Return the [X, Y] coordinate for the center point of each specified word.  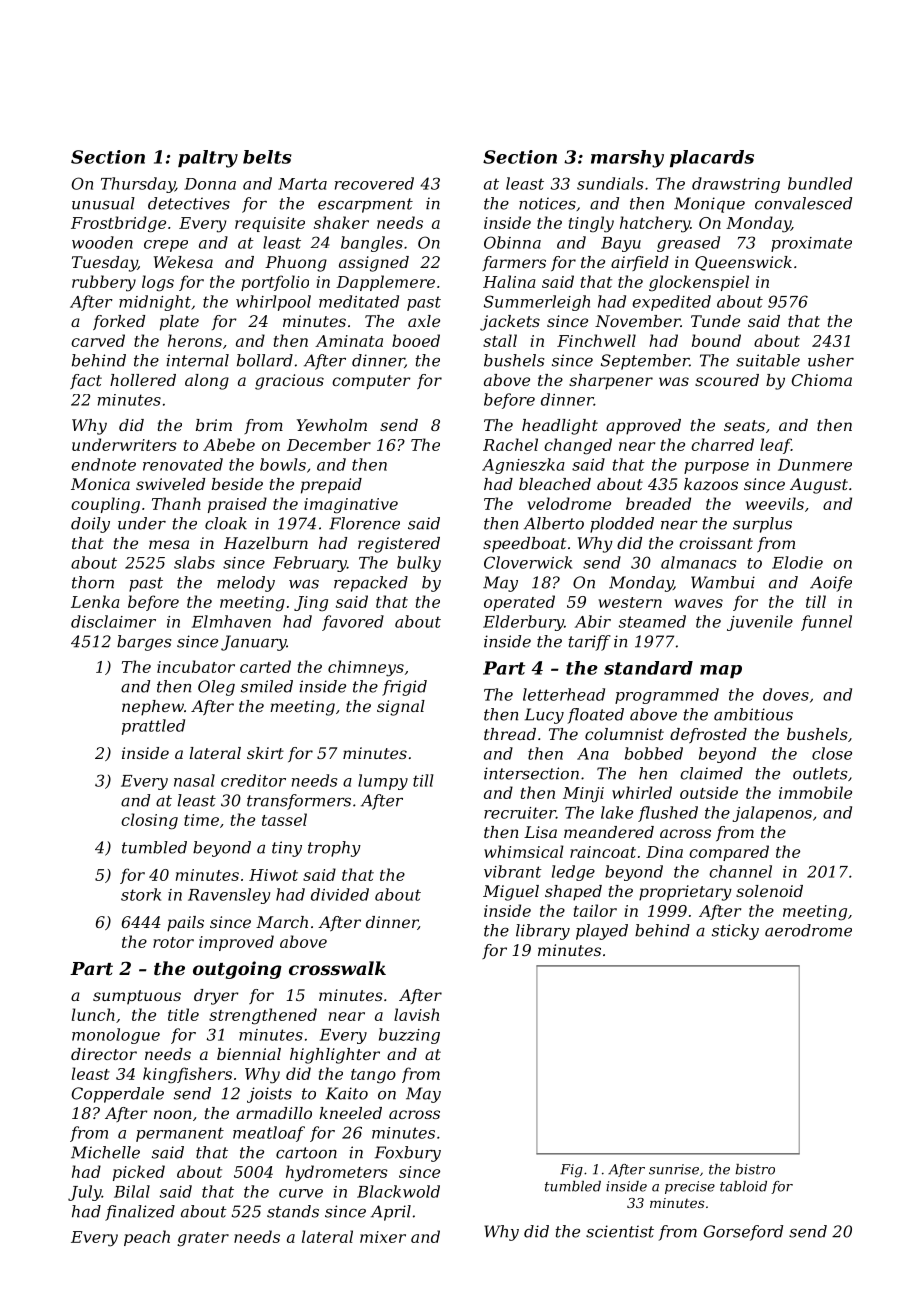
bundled [820, 183]
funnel [826, 623]
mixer [383, 1237]
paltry [208, 159]
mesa [169, 544]
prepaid [331, 486]
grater [203, 1239]
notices [547, 203]
